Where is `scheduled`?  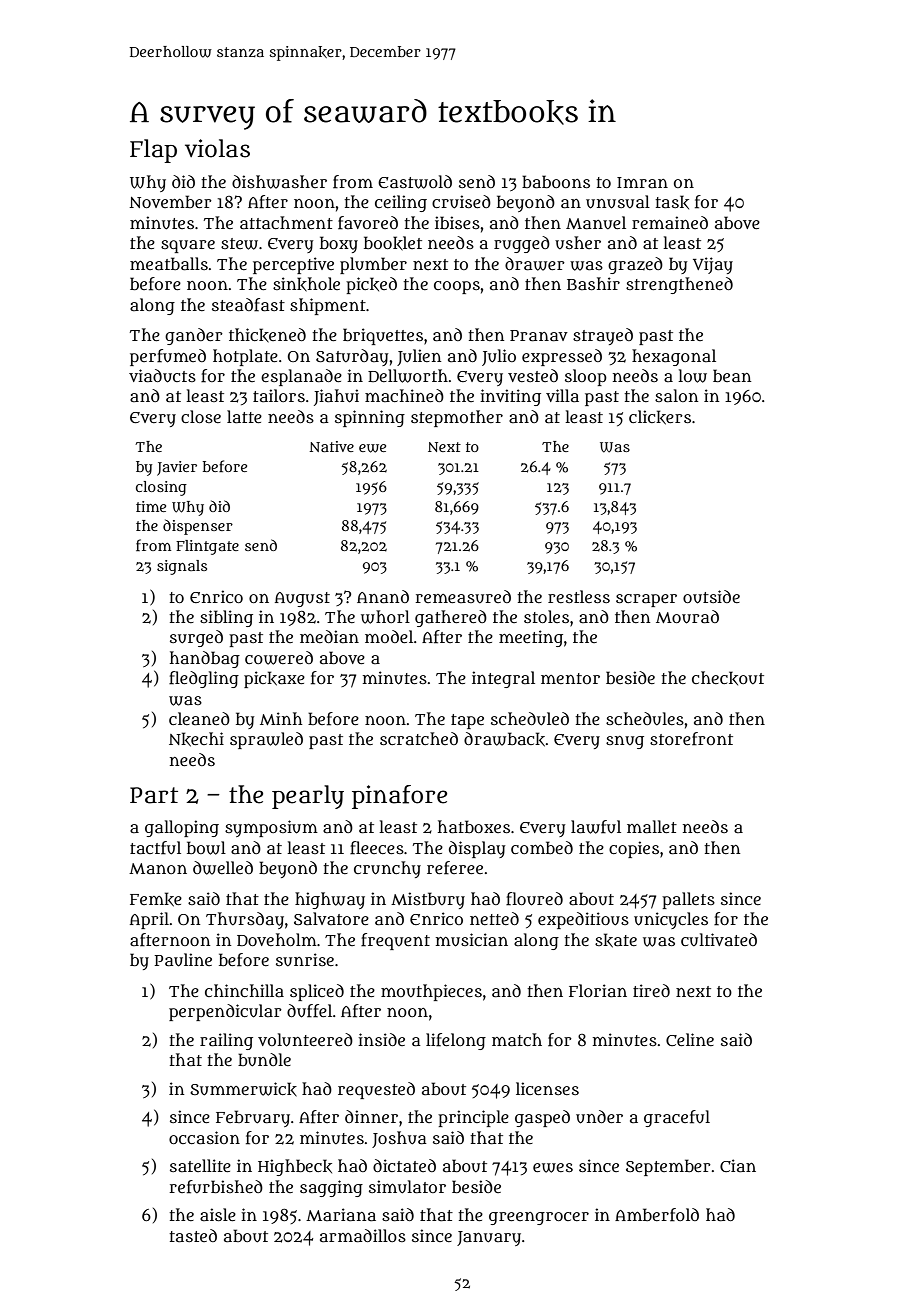
scheduled is located at coordinates (530, 719).
